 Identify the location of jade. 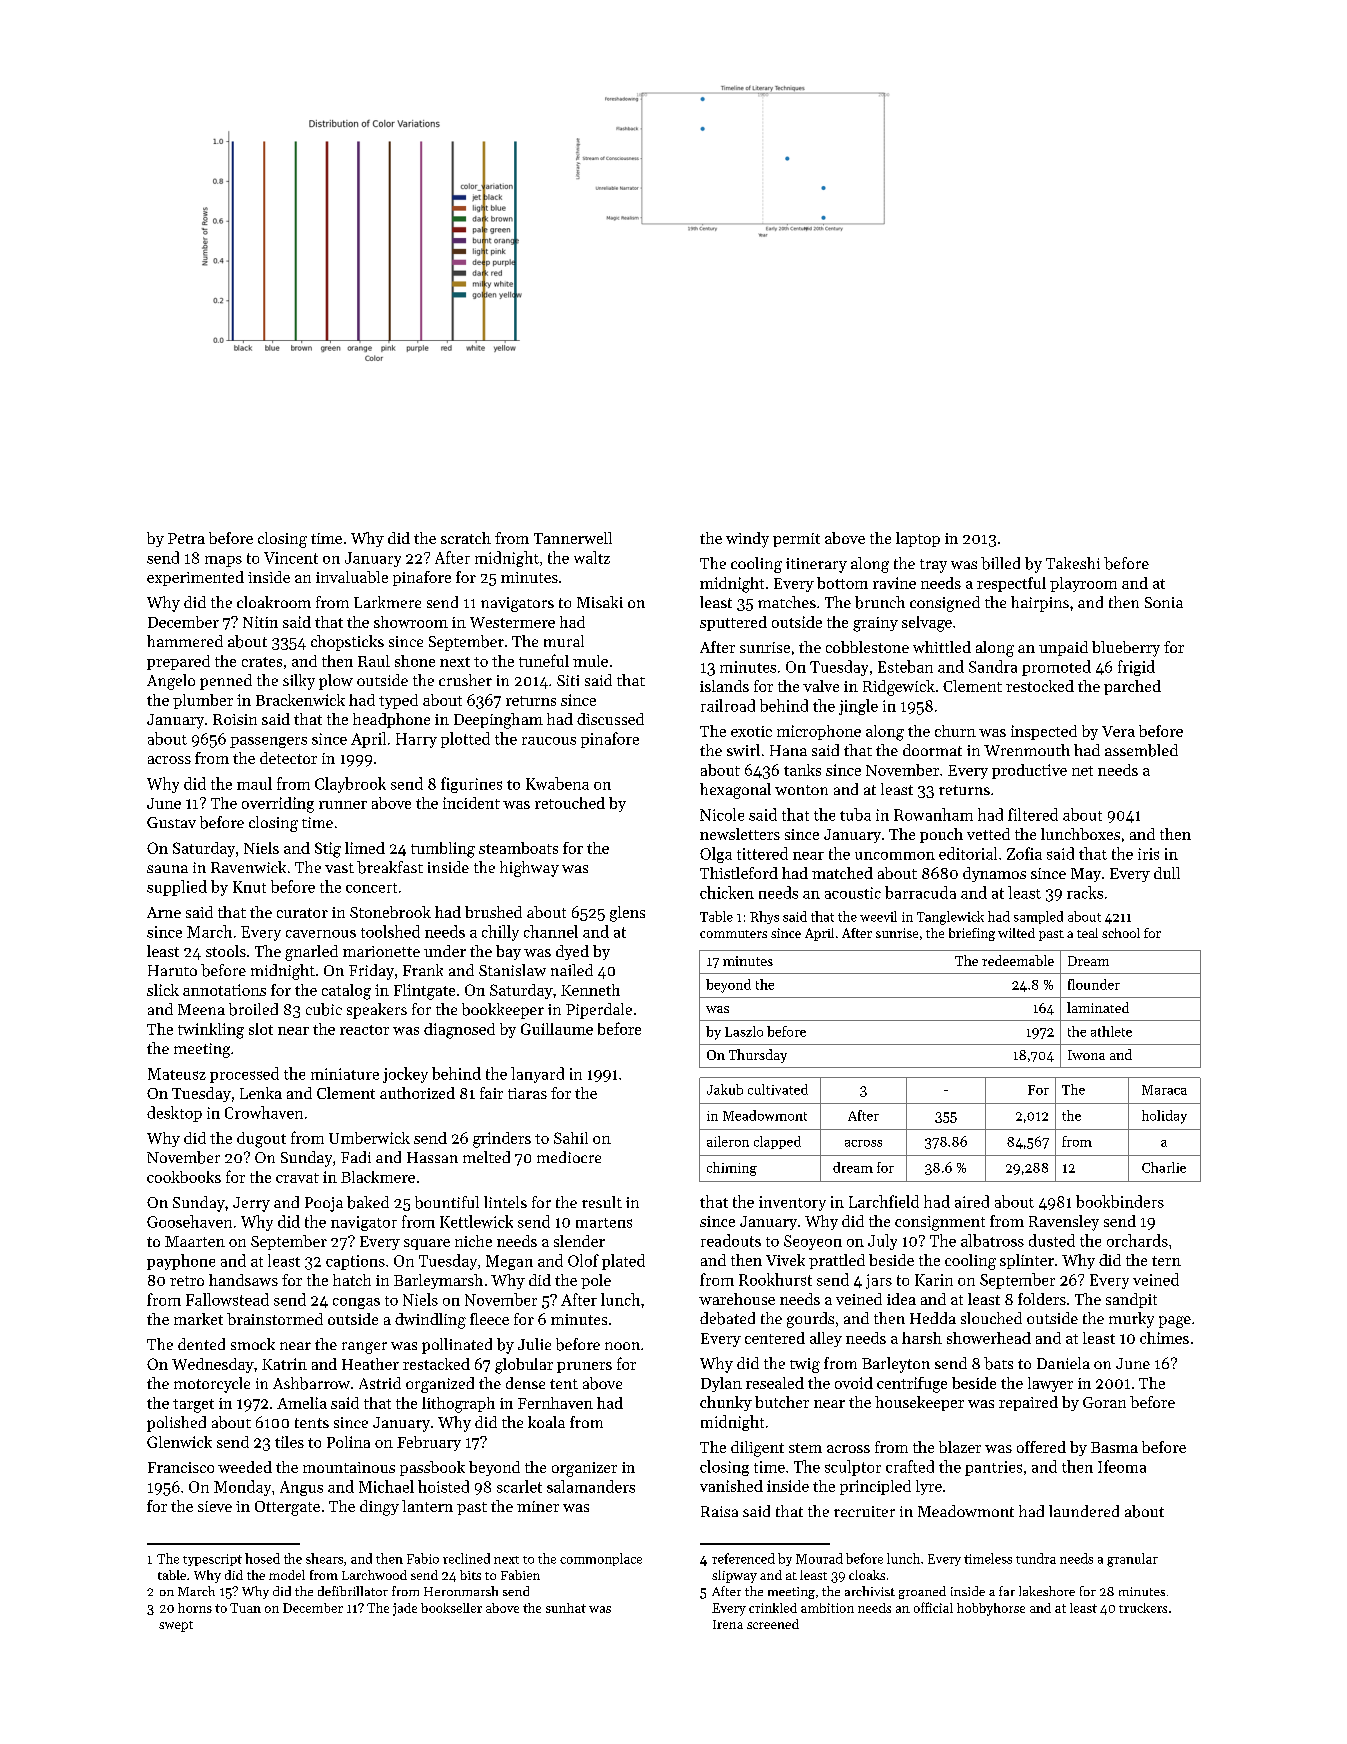
(405, 1609).
